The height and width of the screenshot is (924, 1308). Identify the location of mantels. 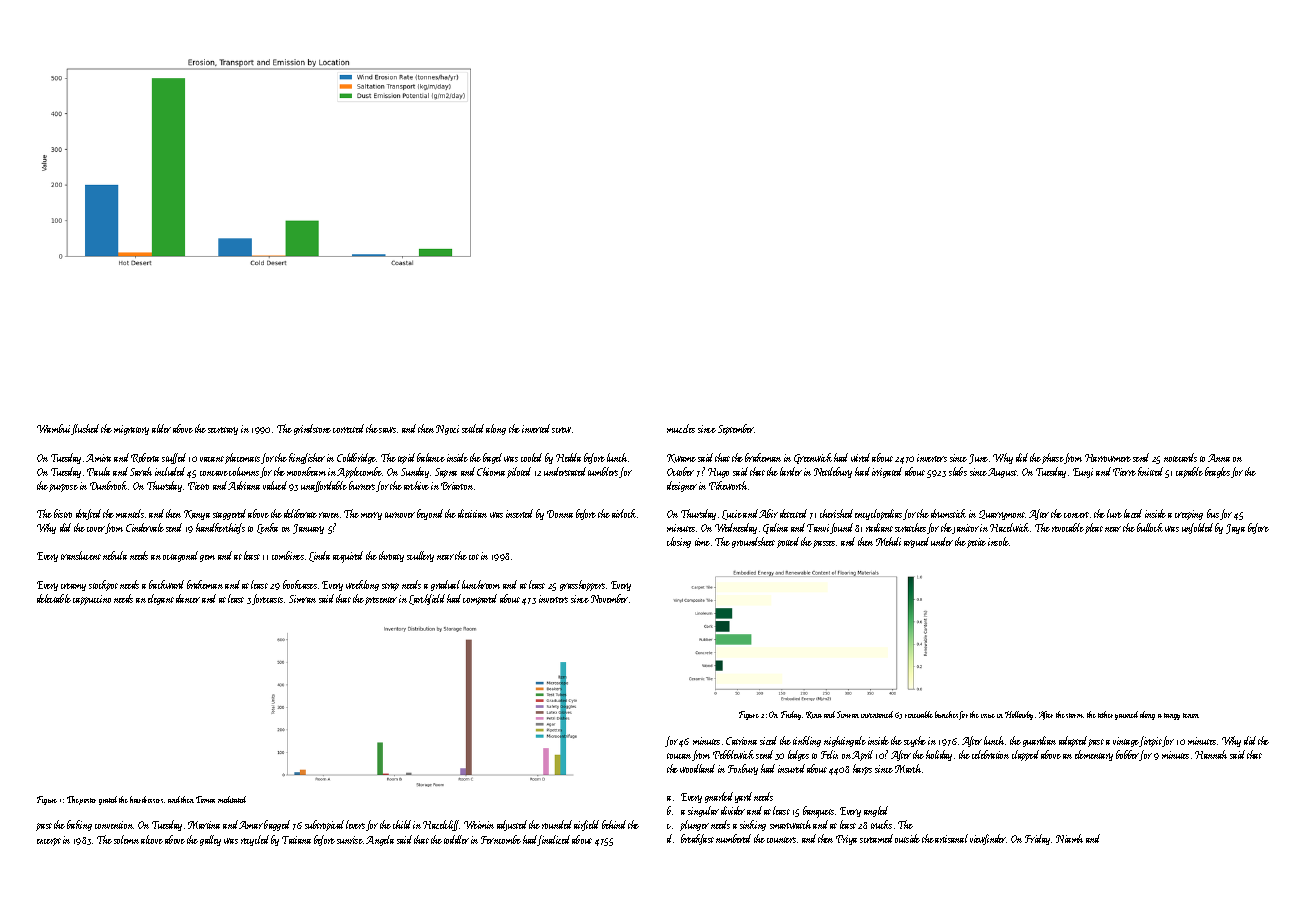
(130, 513).
